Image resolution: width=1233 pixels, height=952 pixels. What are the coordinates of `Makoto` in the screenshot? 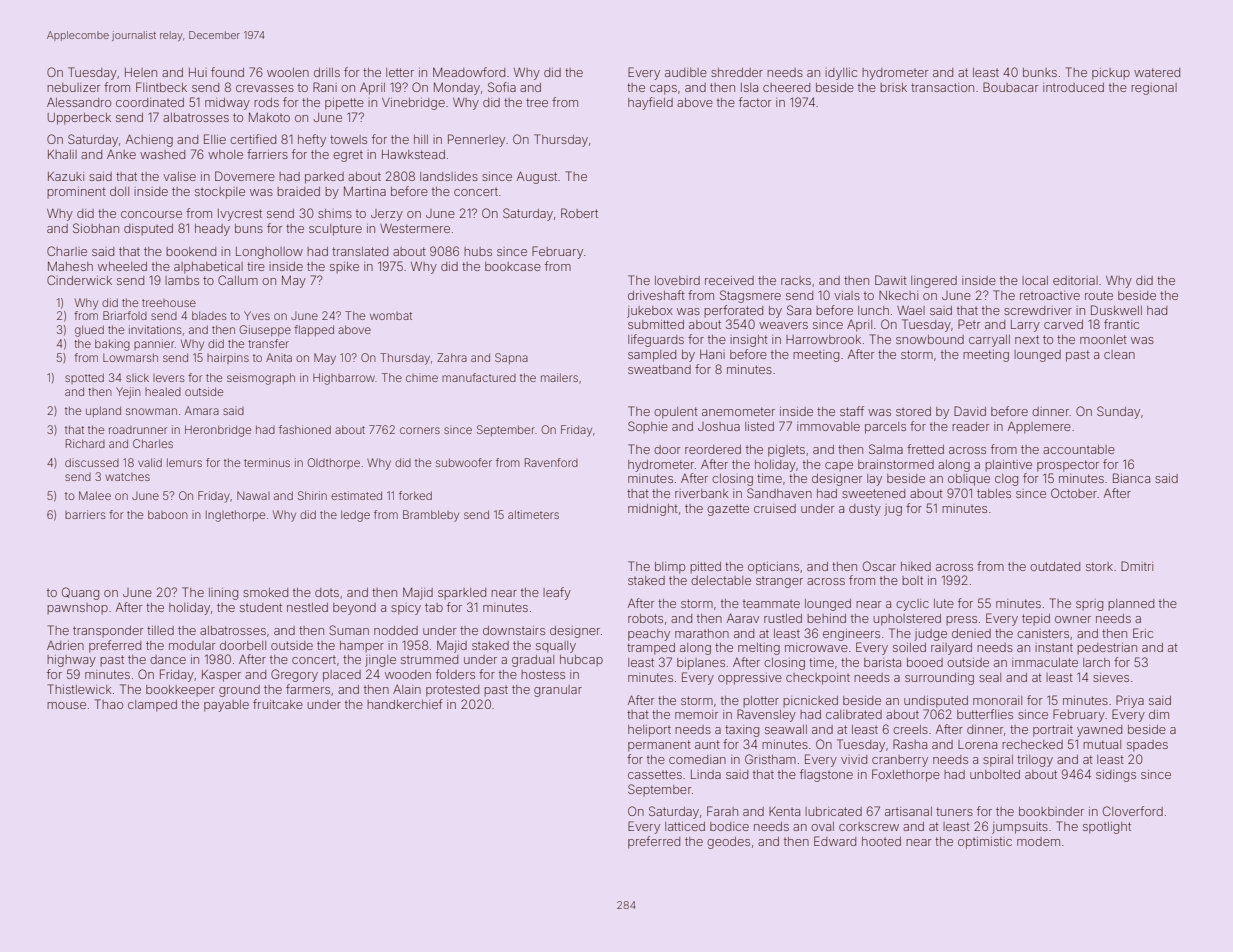 It's located at (269, 117).
